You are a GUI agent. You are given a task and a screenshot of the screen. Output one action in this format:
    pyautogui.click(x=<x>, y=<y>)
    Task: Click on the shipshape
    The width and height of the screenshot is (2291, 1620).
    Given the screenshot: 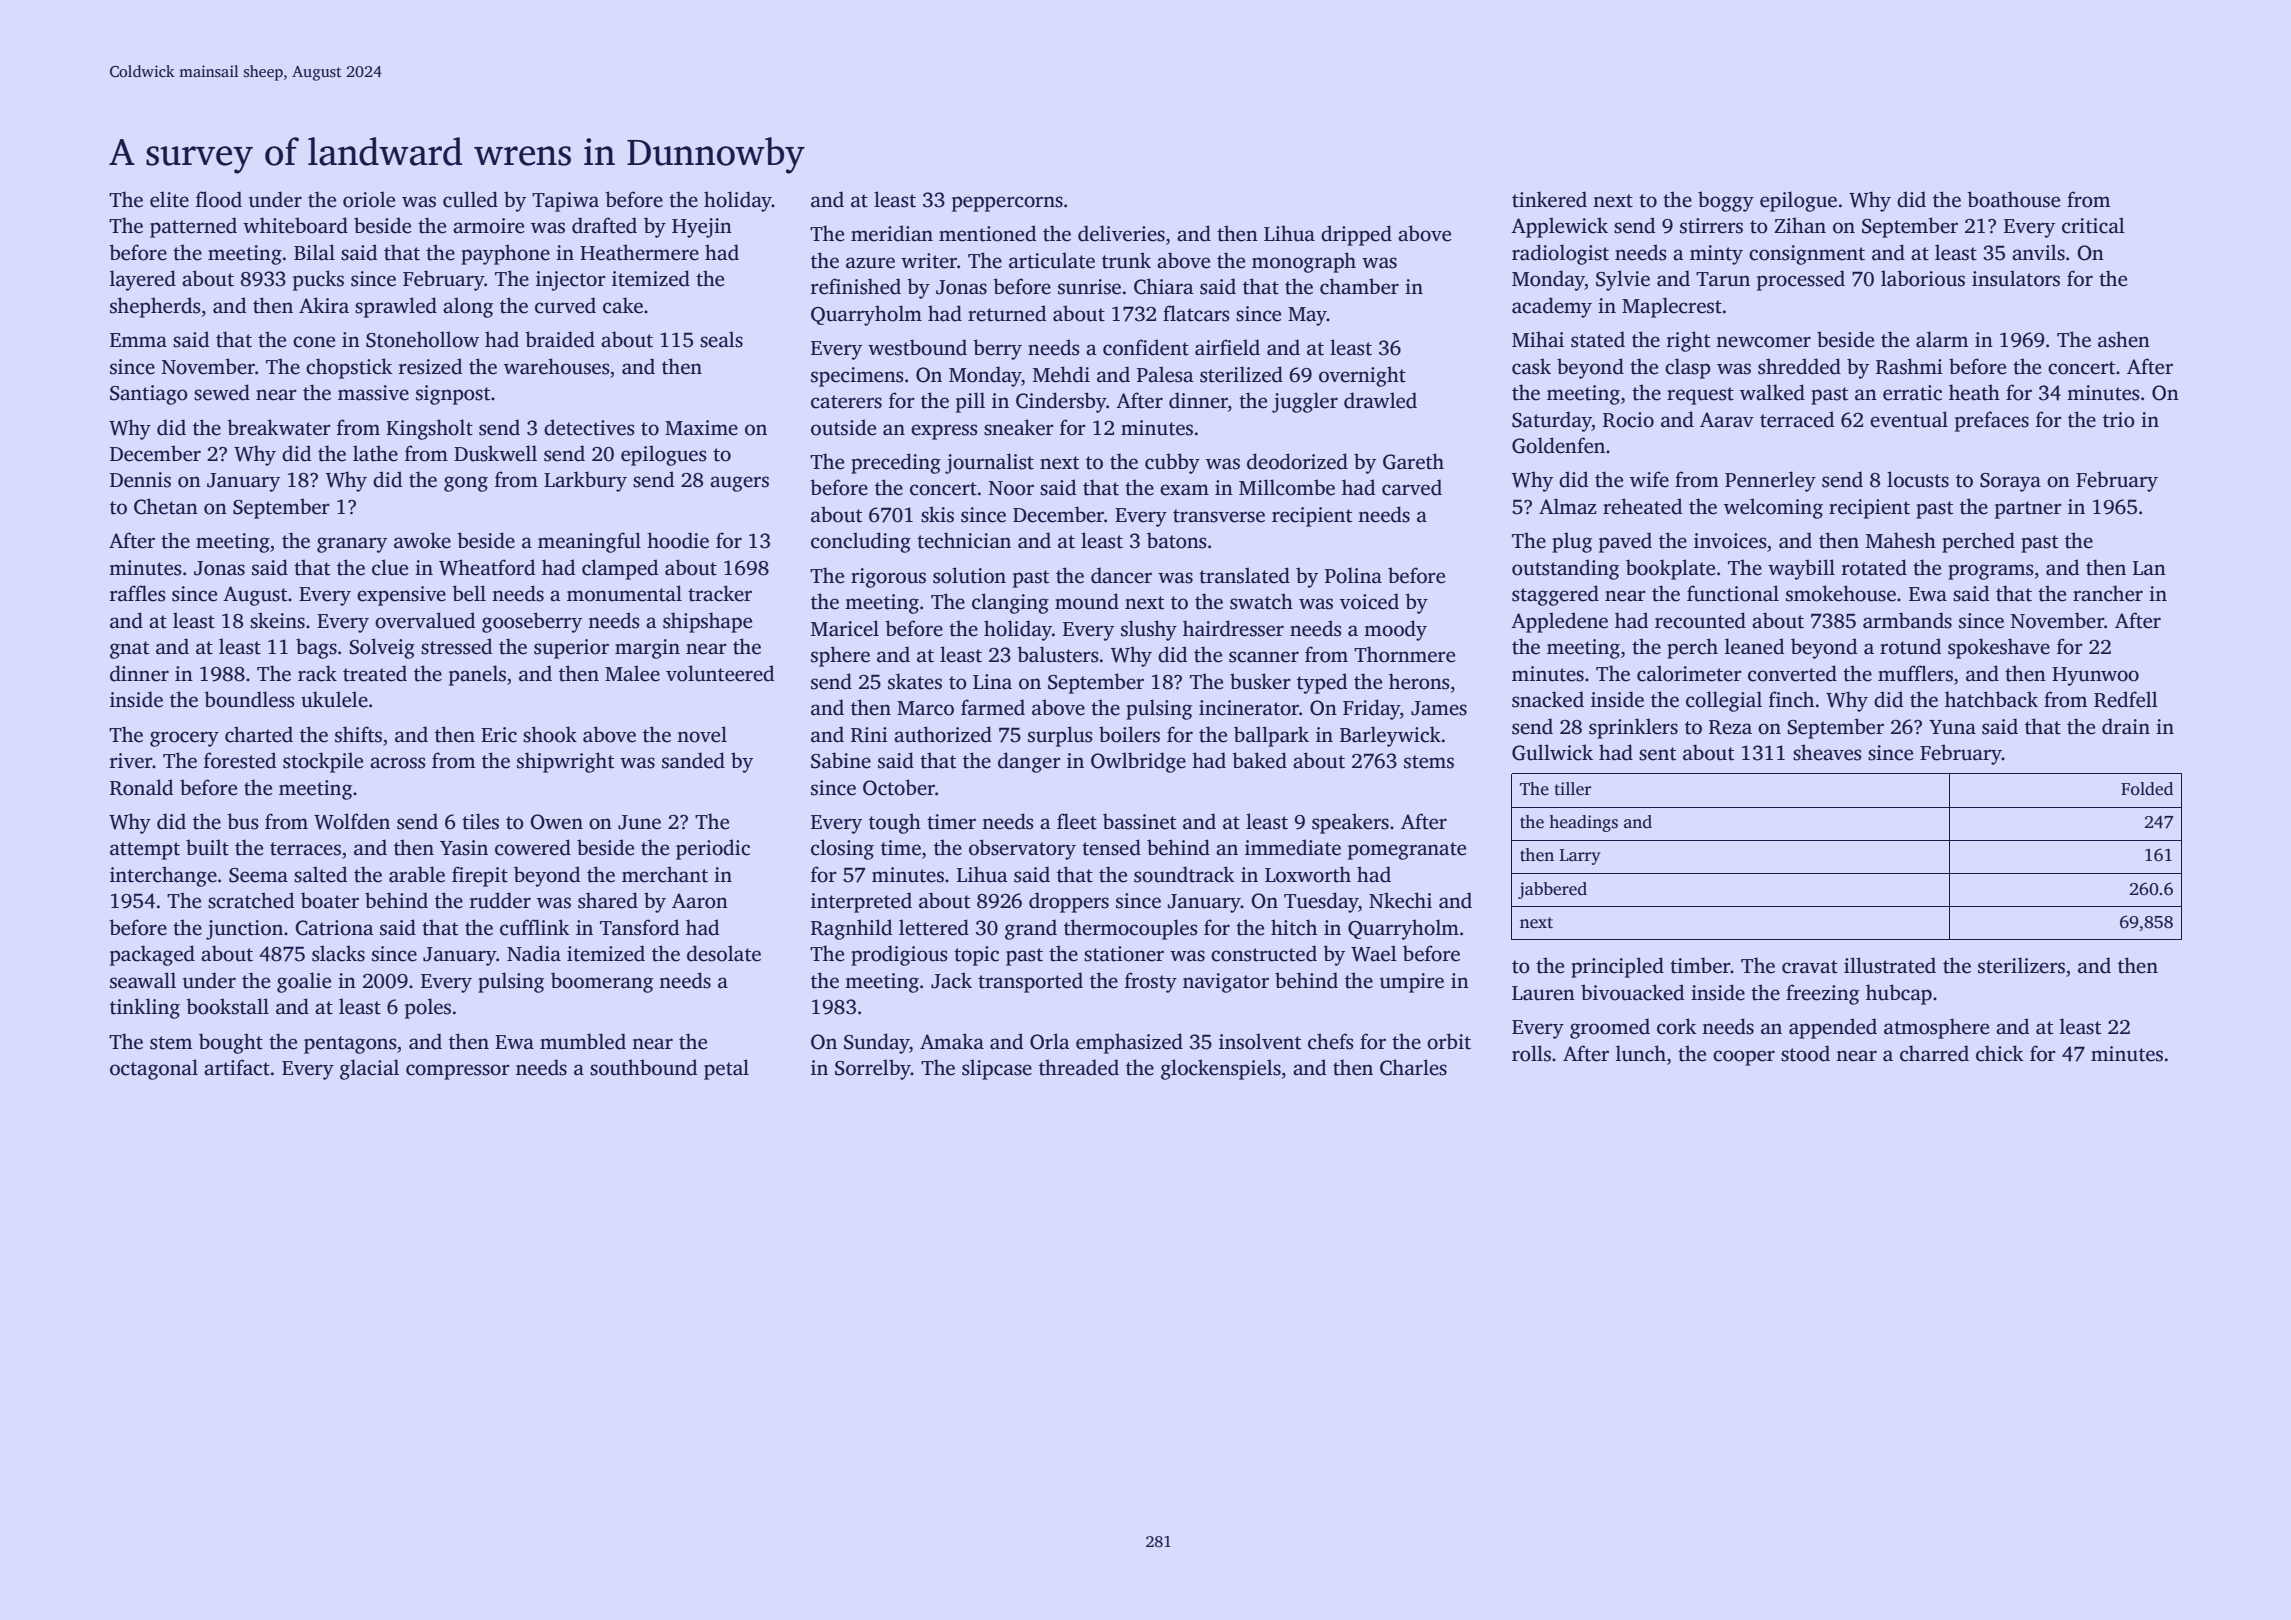 What is the action you would take?
    pyautogui.click(x=707, y=622)
